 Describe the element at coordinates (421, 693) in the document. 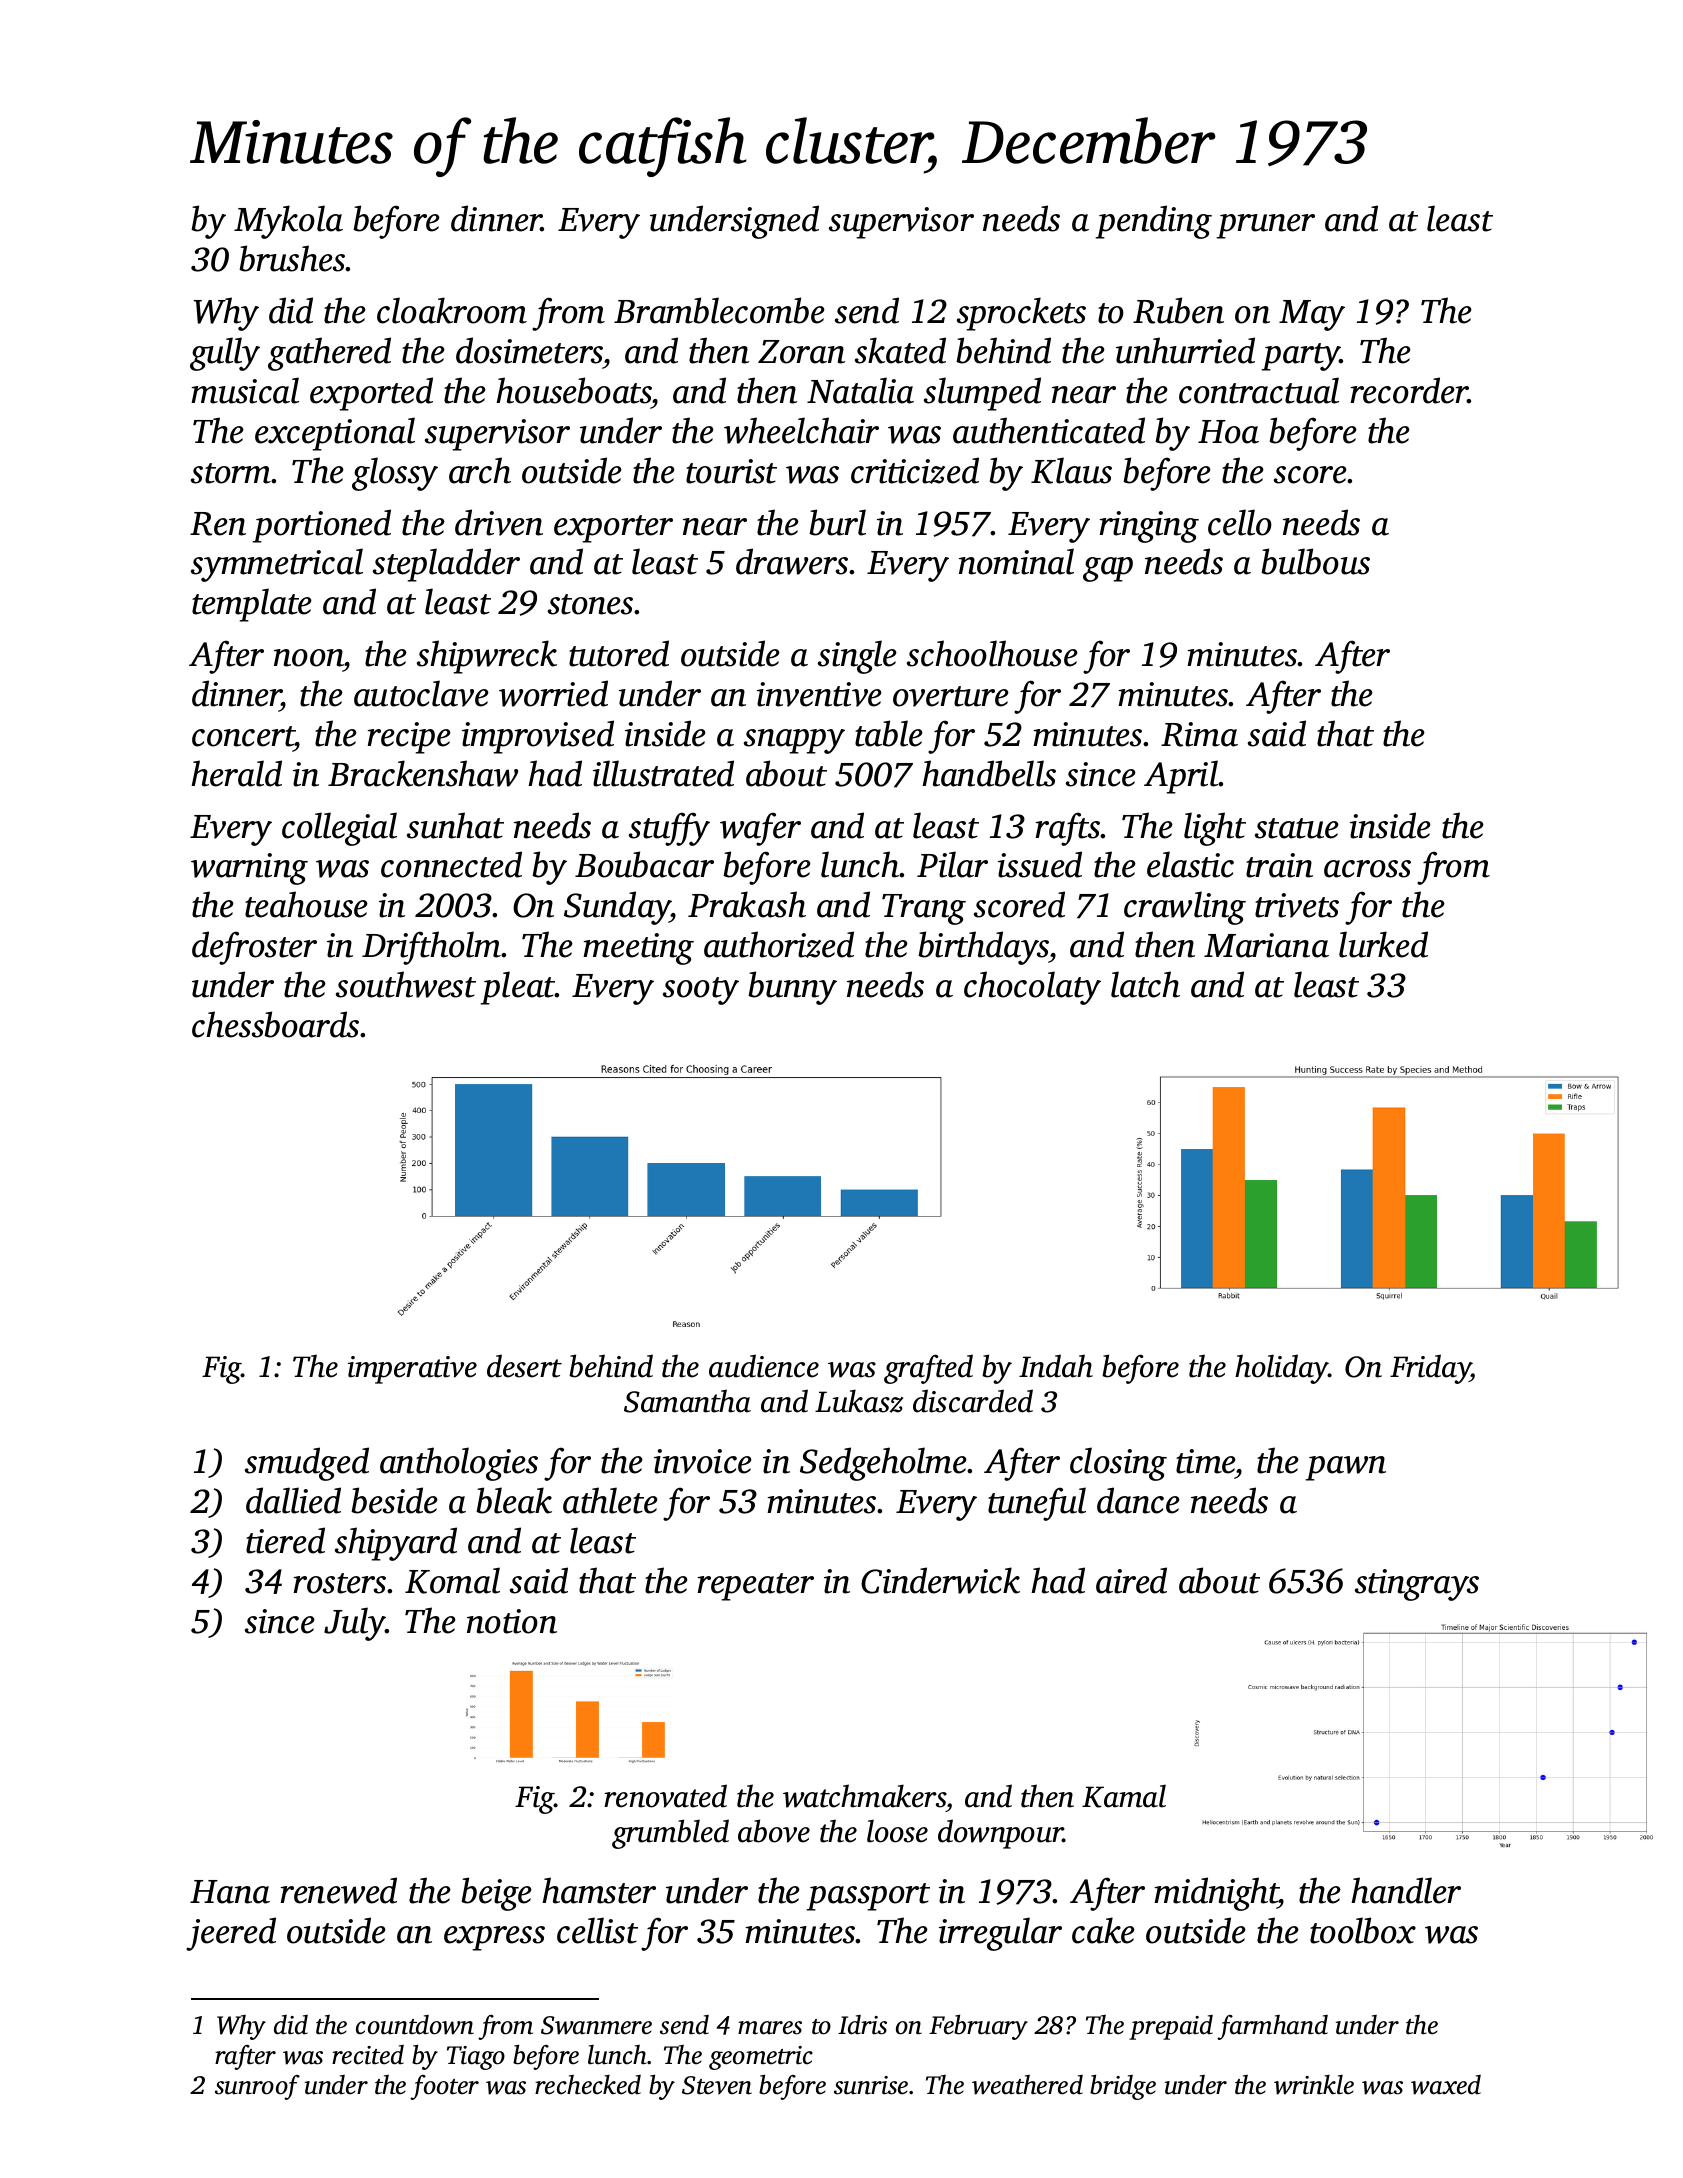

I see `autoclave` at that location.
